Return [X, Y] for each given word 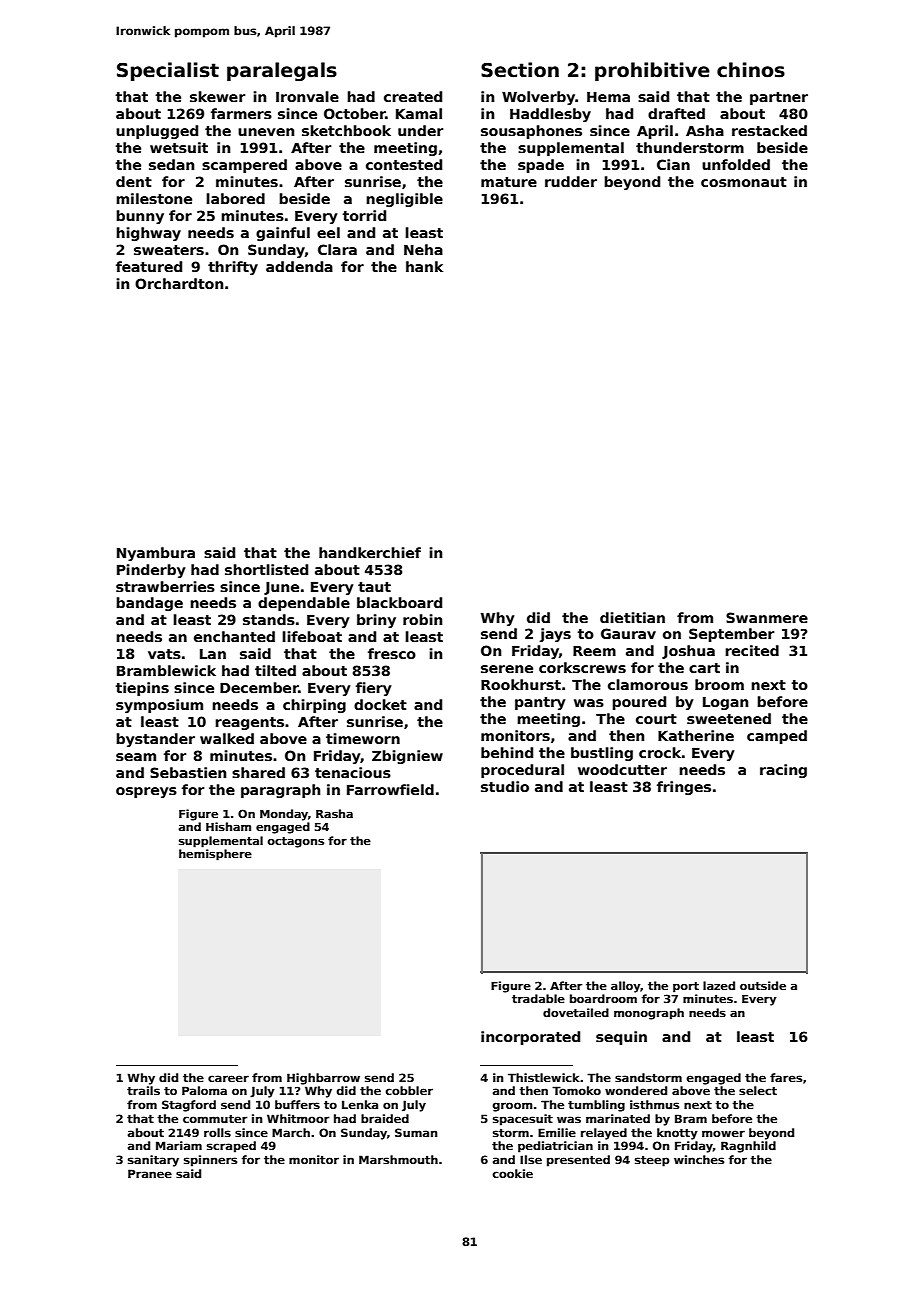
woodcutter [622, 769]
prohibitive [652, 71]
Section [520, 70]
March [291, 1132]
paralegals [282, 71]
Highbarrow [323, 1079]
